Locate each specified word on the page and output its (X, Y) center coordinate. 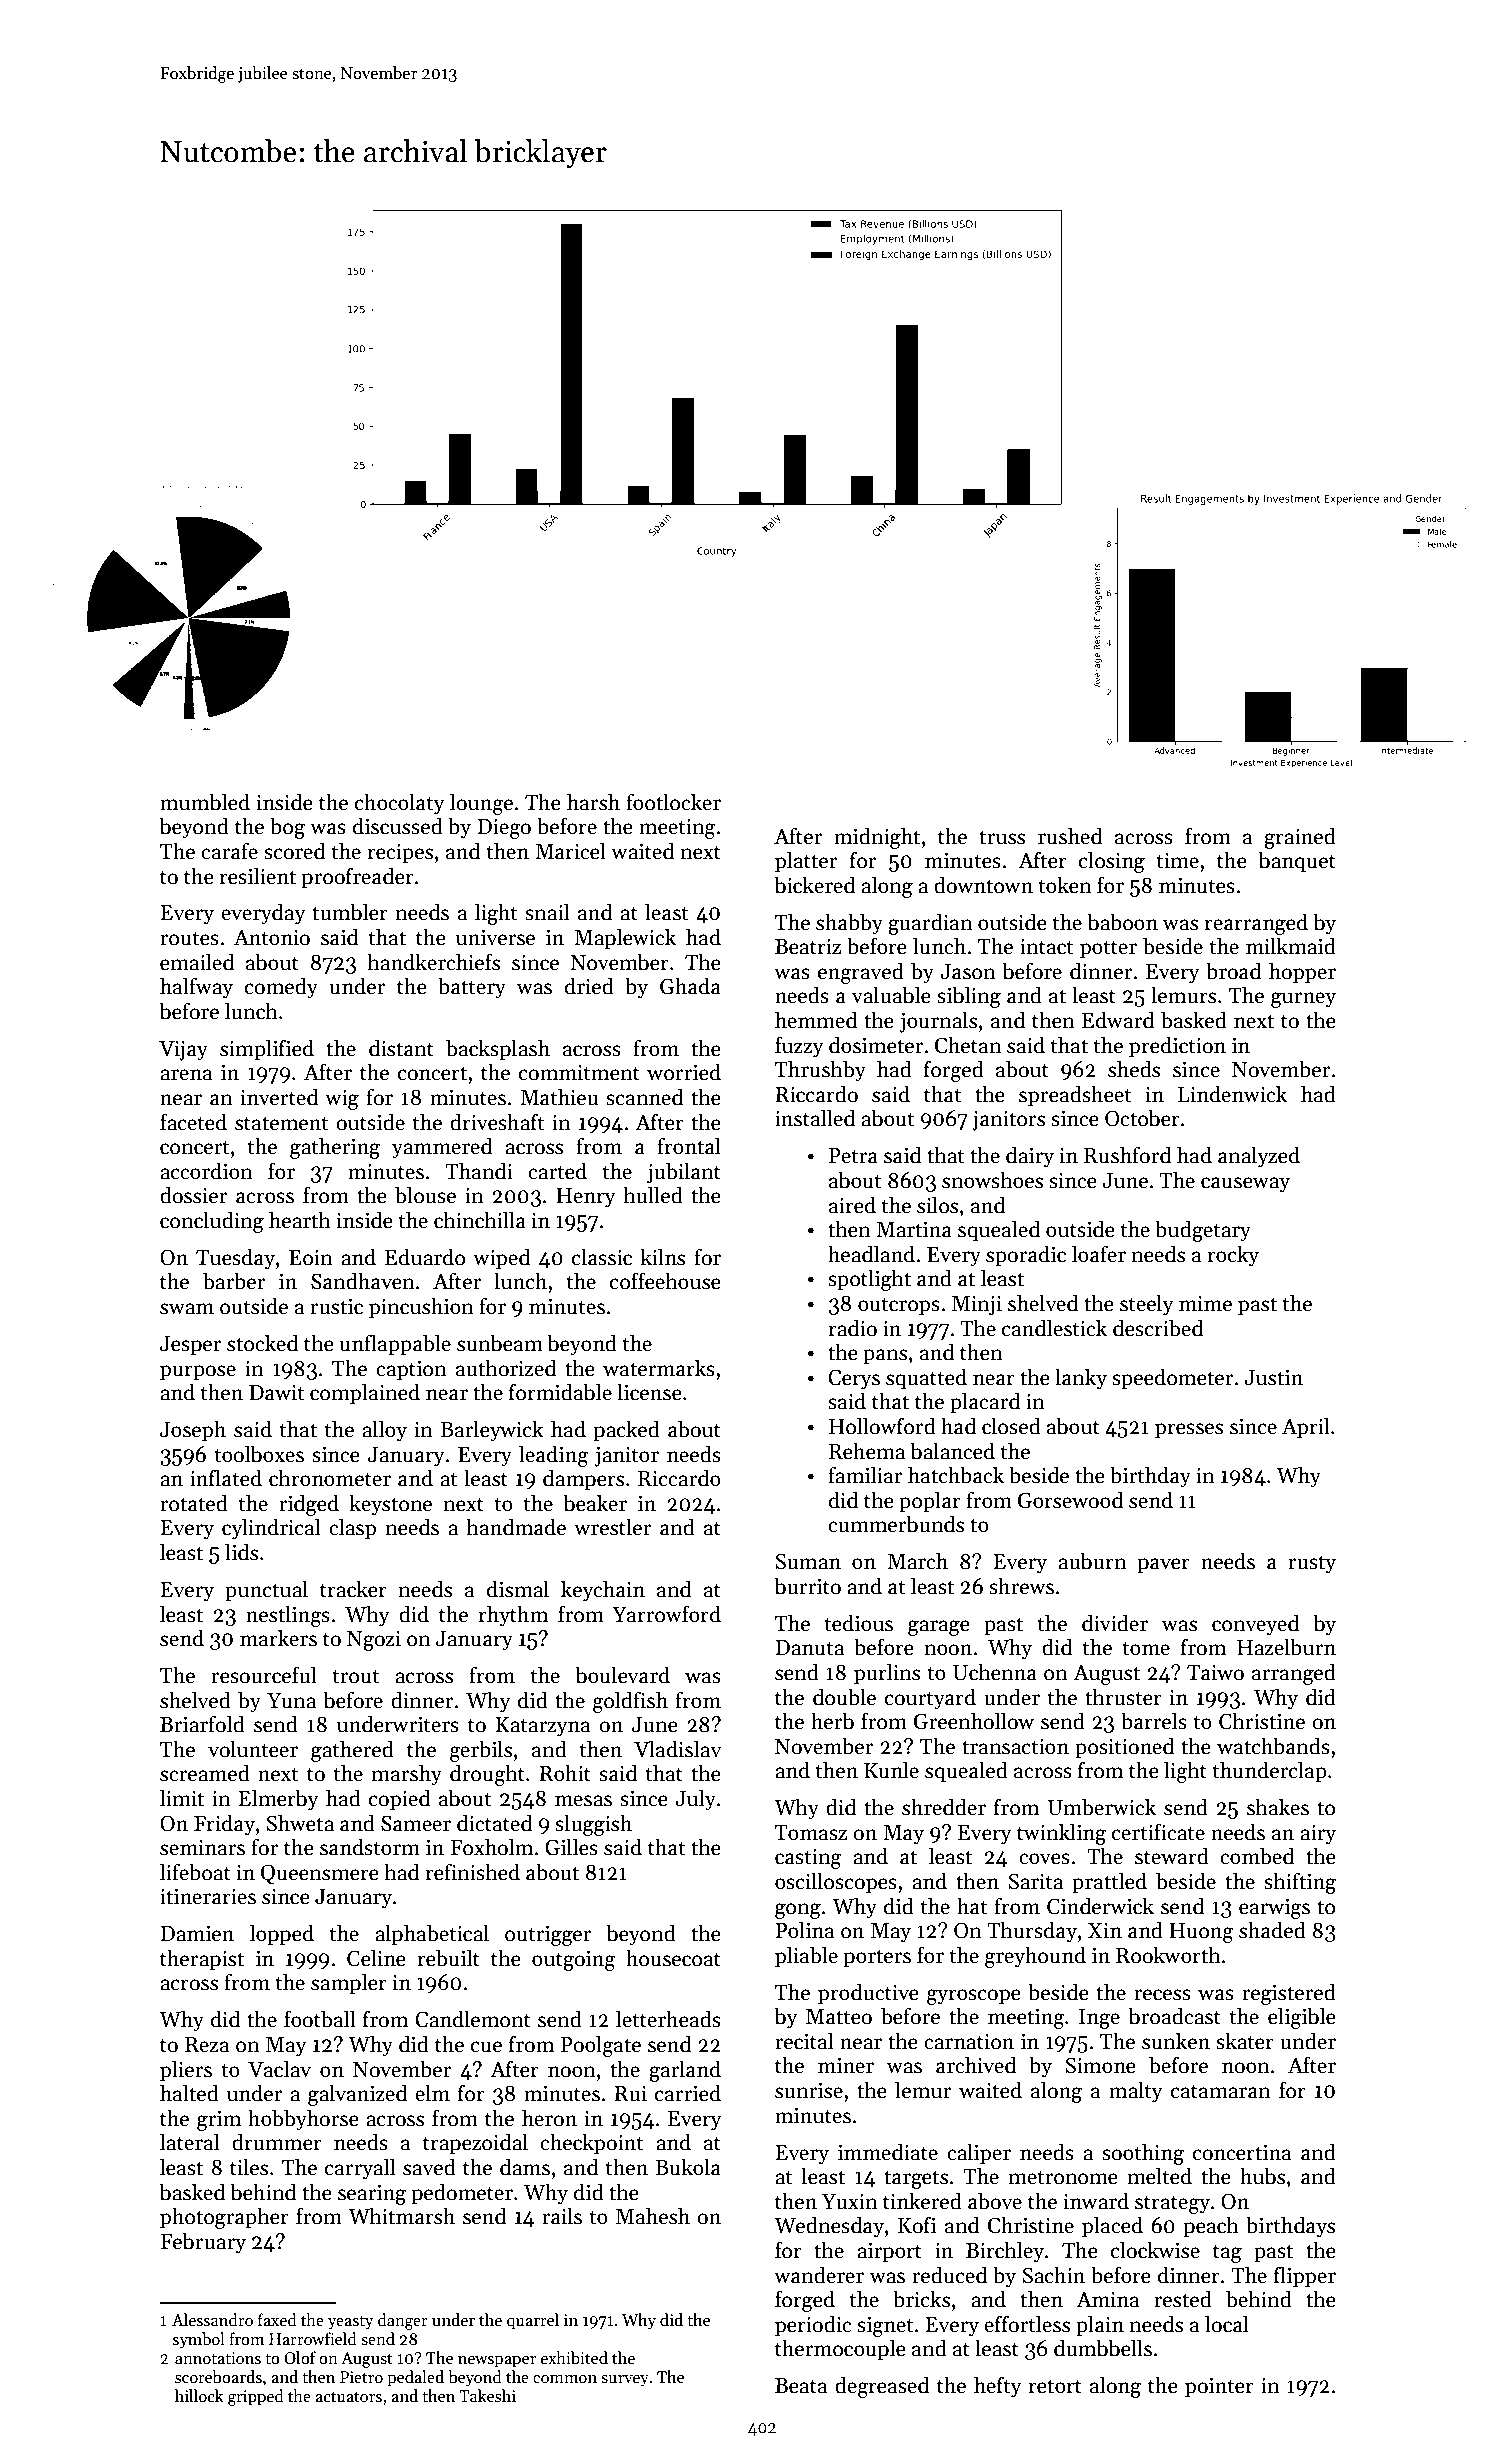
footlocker (673, 802)
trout (356, 1676)
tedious (859, 1623)
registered (1289, 1994)
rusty (1312, 1564)
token (1065, 885)
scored (294, 851)
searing (372, 2194)
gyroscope (974, 1997)
